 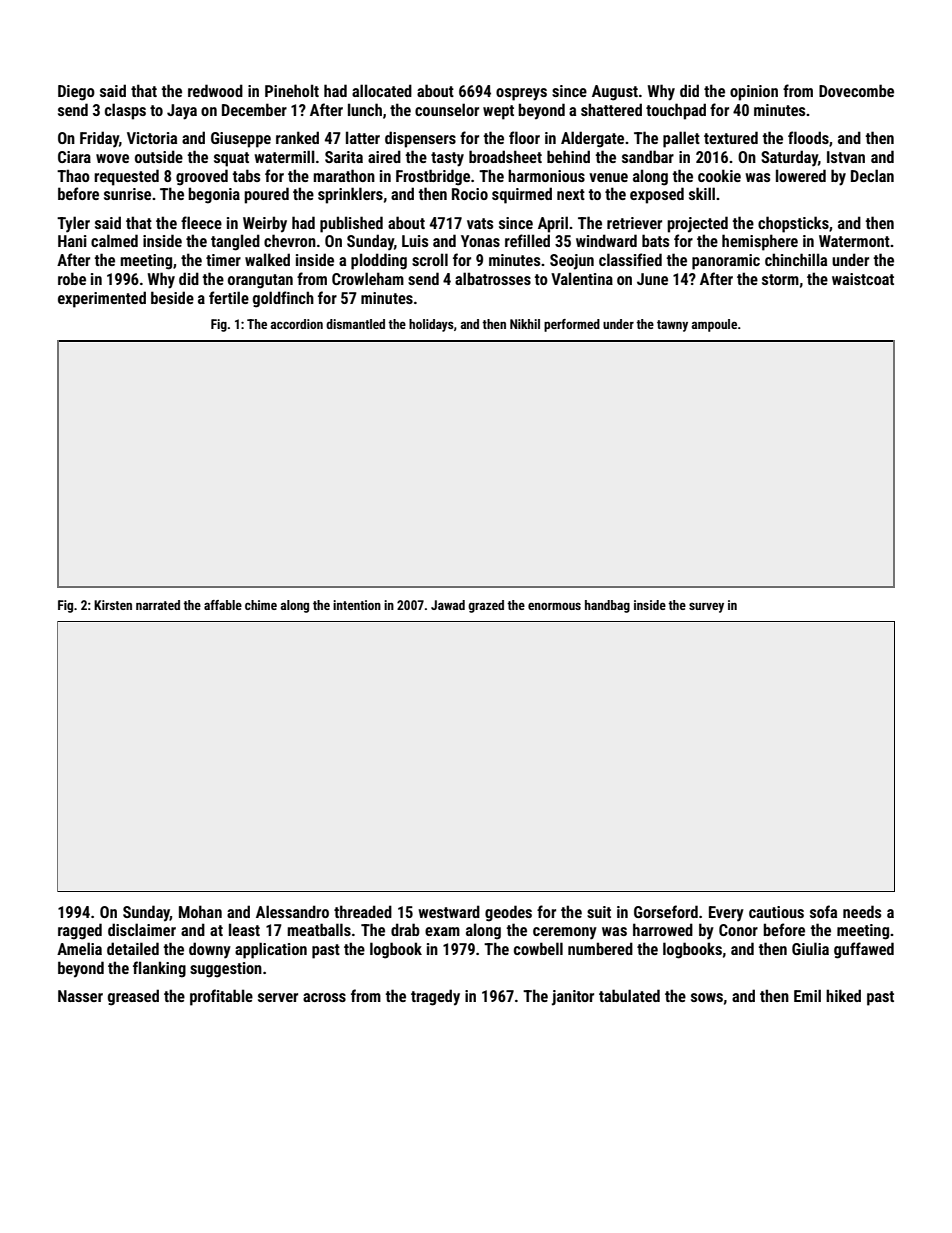 I want to click on survey, so click(x=706, y=607).
